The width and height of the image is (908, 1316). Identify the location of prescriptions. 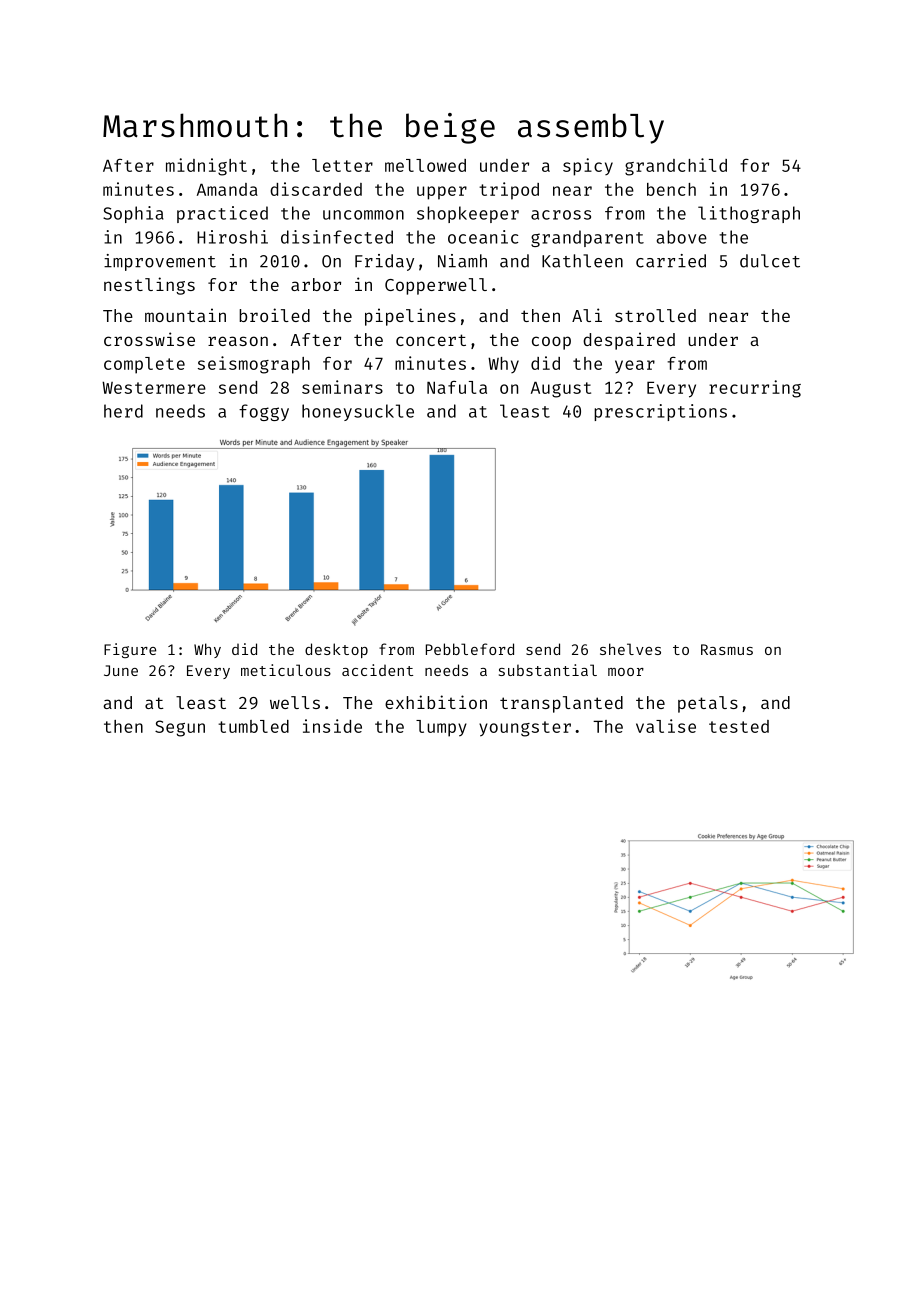
(660, 412).
